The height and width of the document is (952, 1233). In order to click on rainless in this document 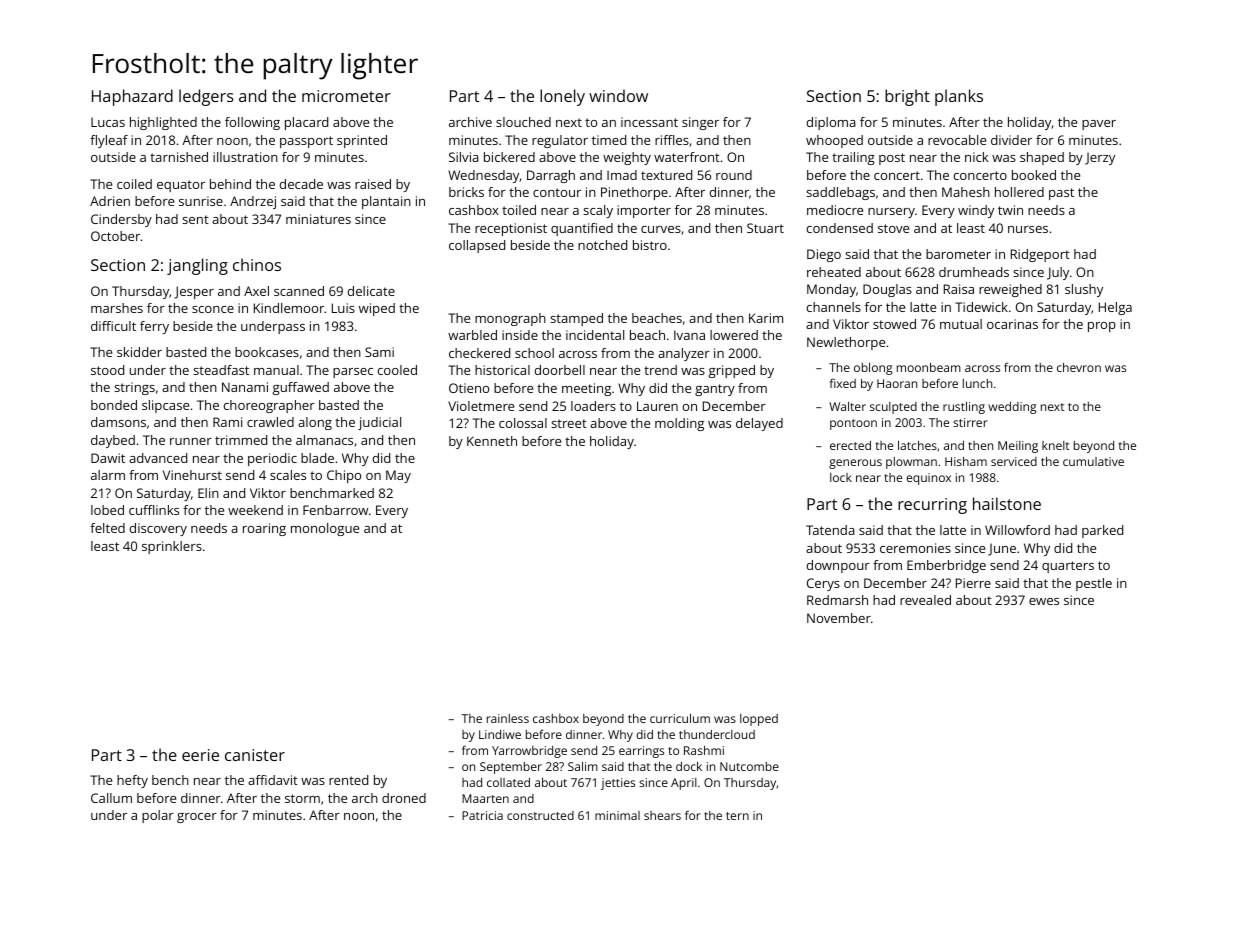, I will do `click(508, 718)`.
